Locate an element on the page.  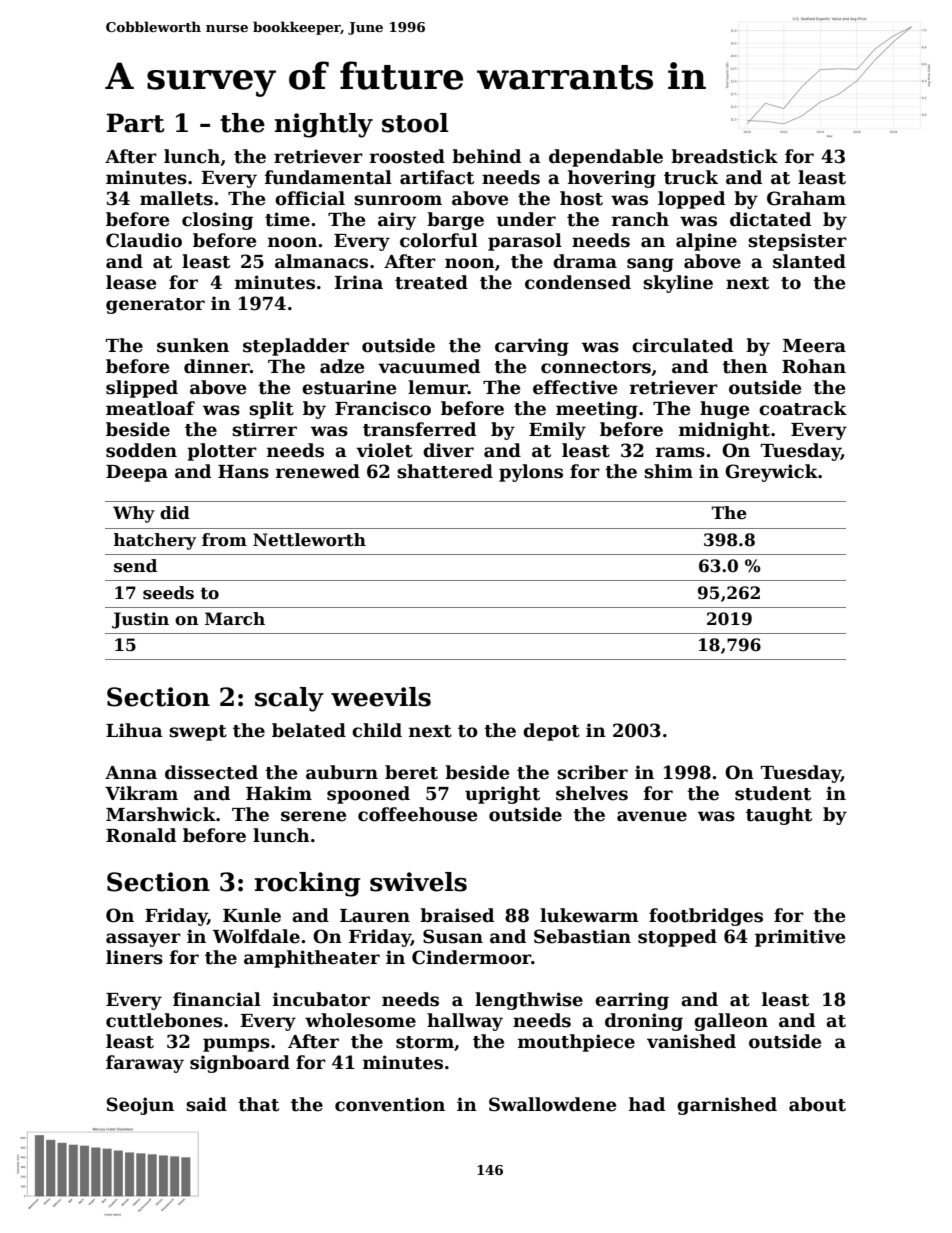
condensed is located at coordinates (578, 282).
